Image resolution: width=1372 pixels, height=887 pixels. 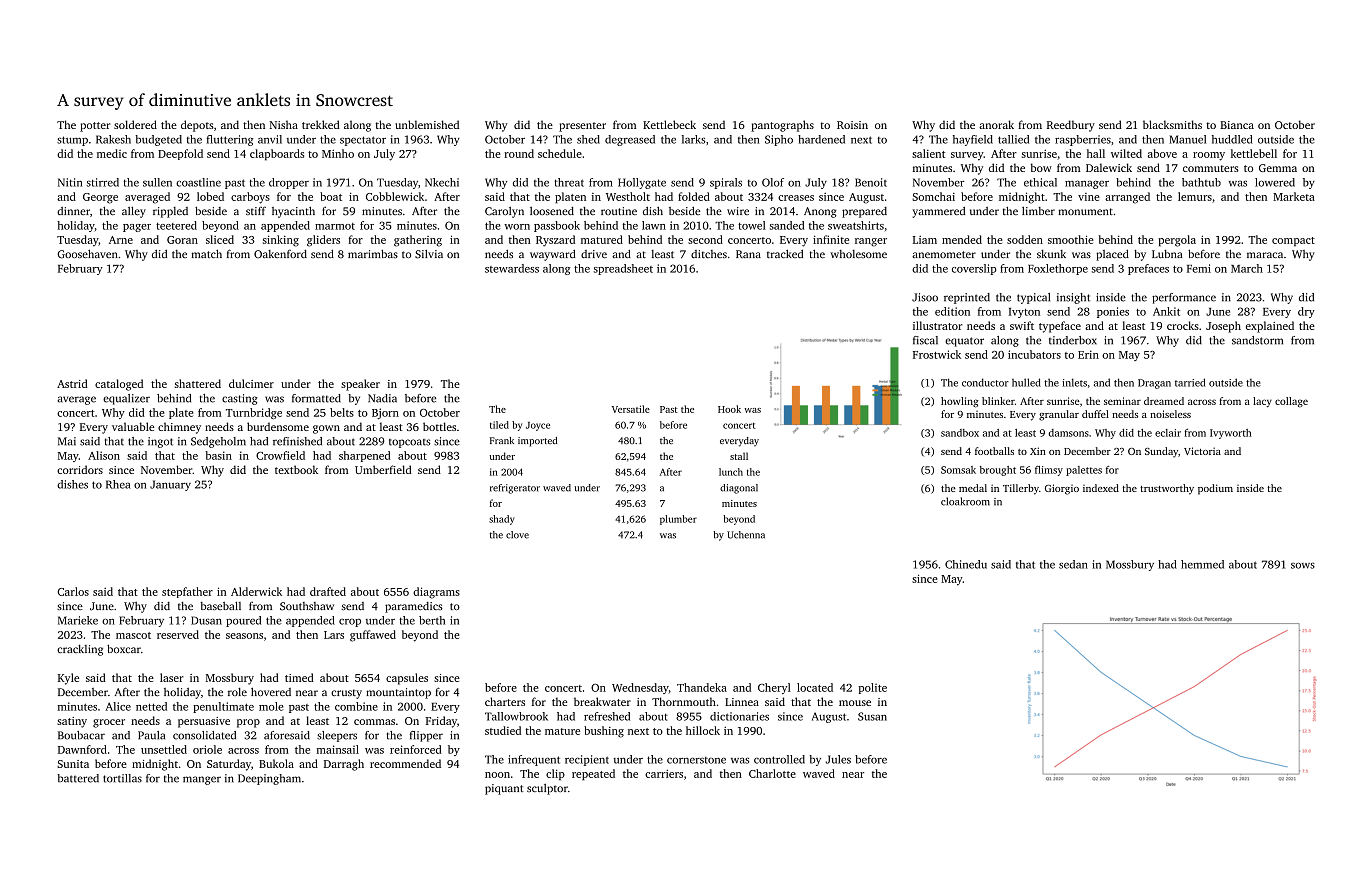 What do you see at coordinates (118, 484) in the screenshot?
I see `Rhea` at bounding box center [118, 484].
